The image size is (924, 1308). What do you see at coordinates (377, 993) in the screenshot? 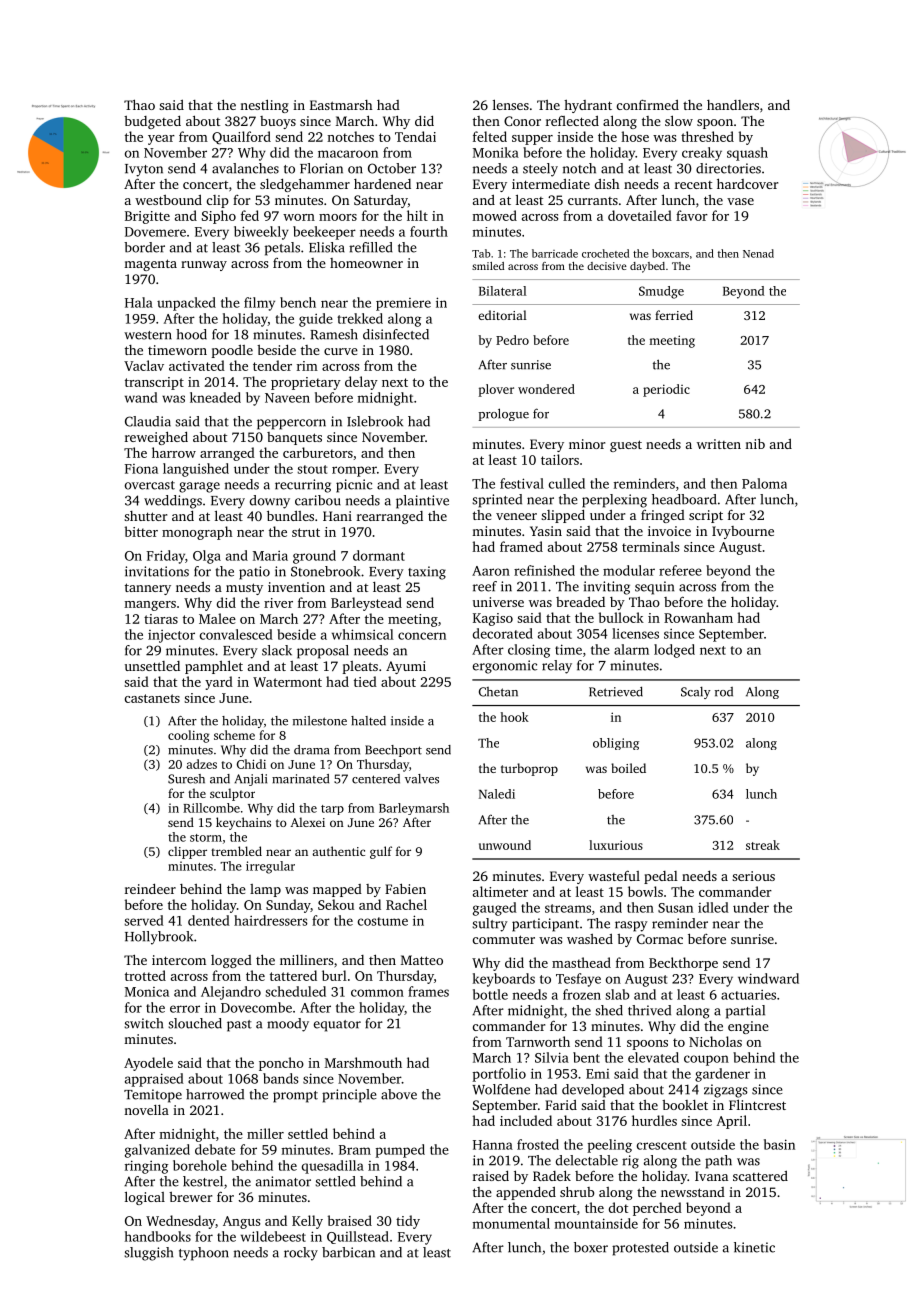
I see `common` at bounding box center [377, 993].
